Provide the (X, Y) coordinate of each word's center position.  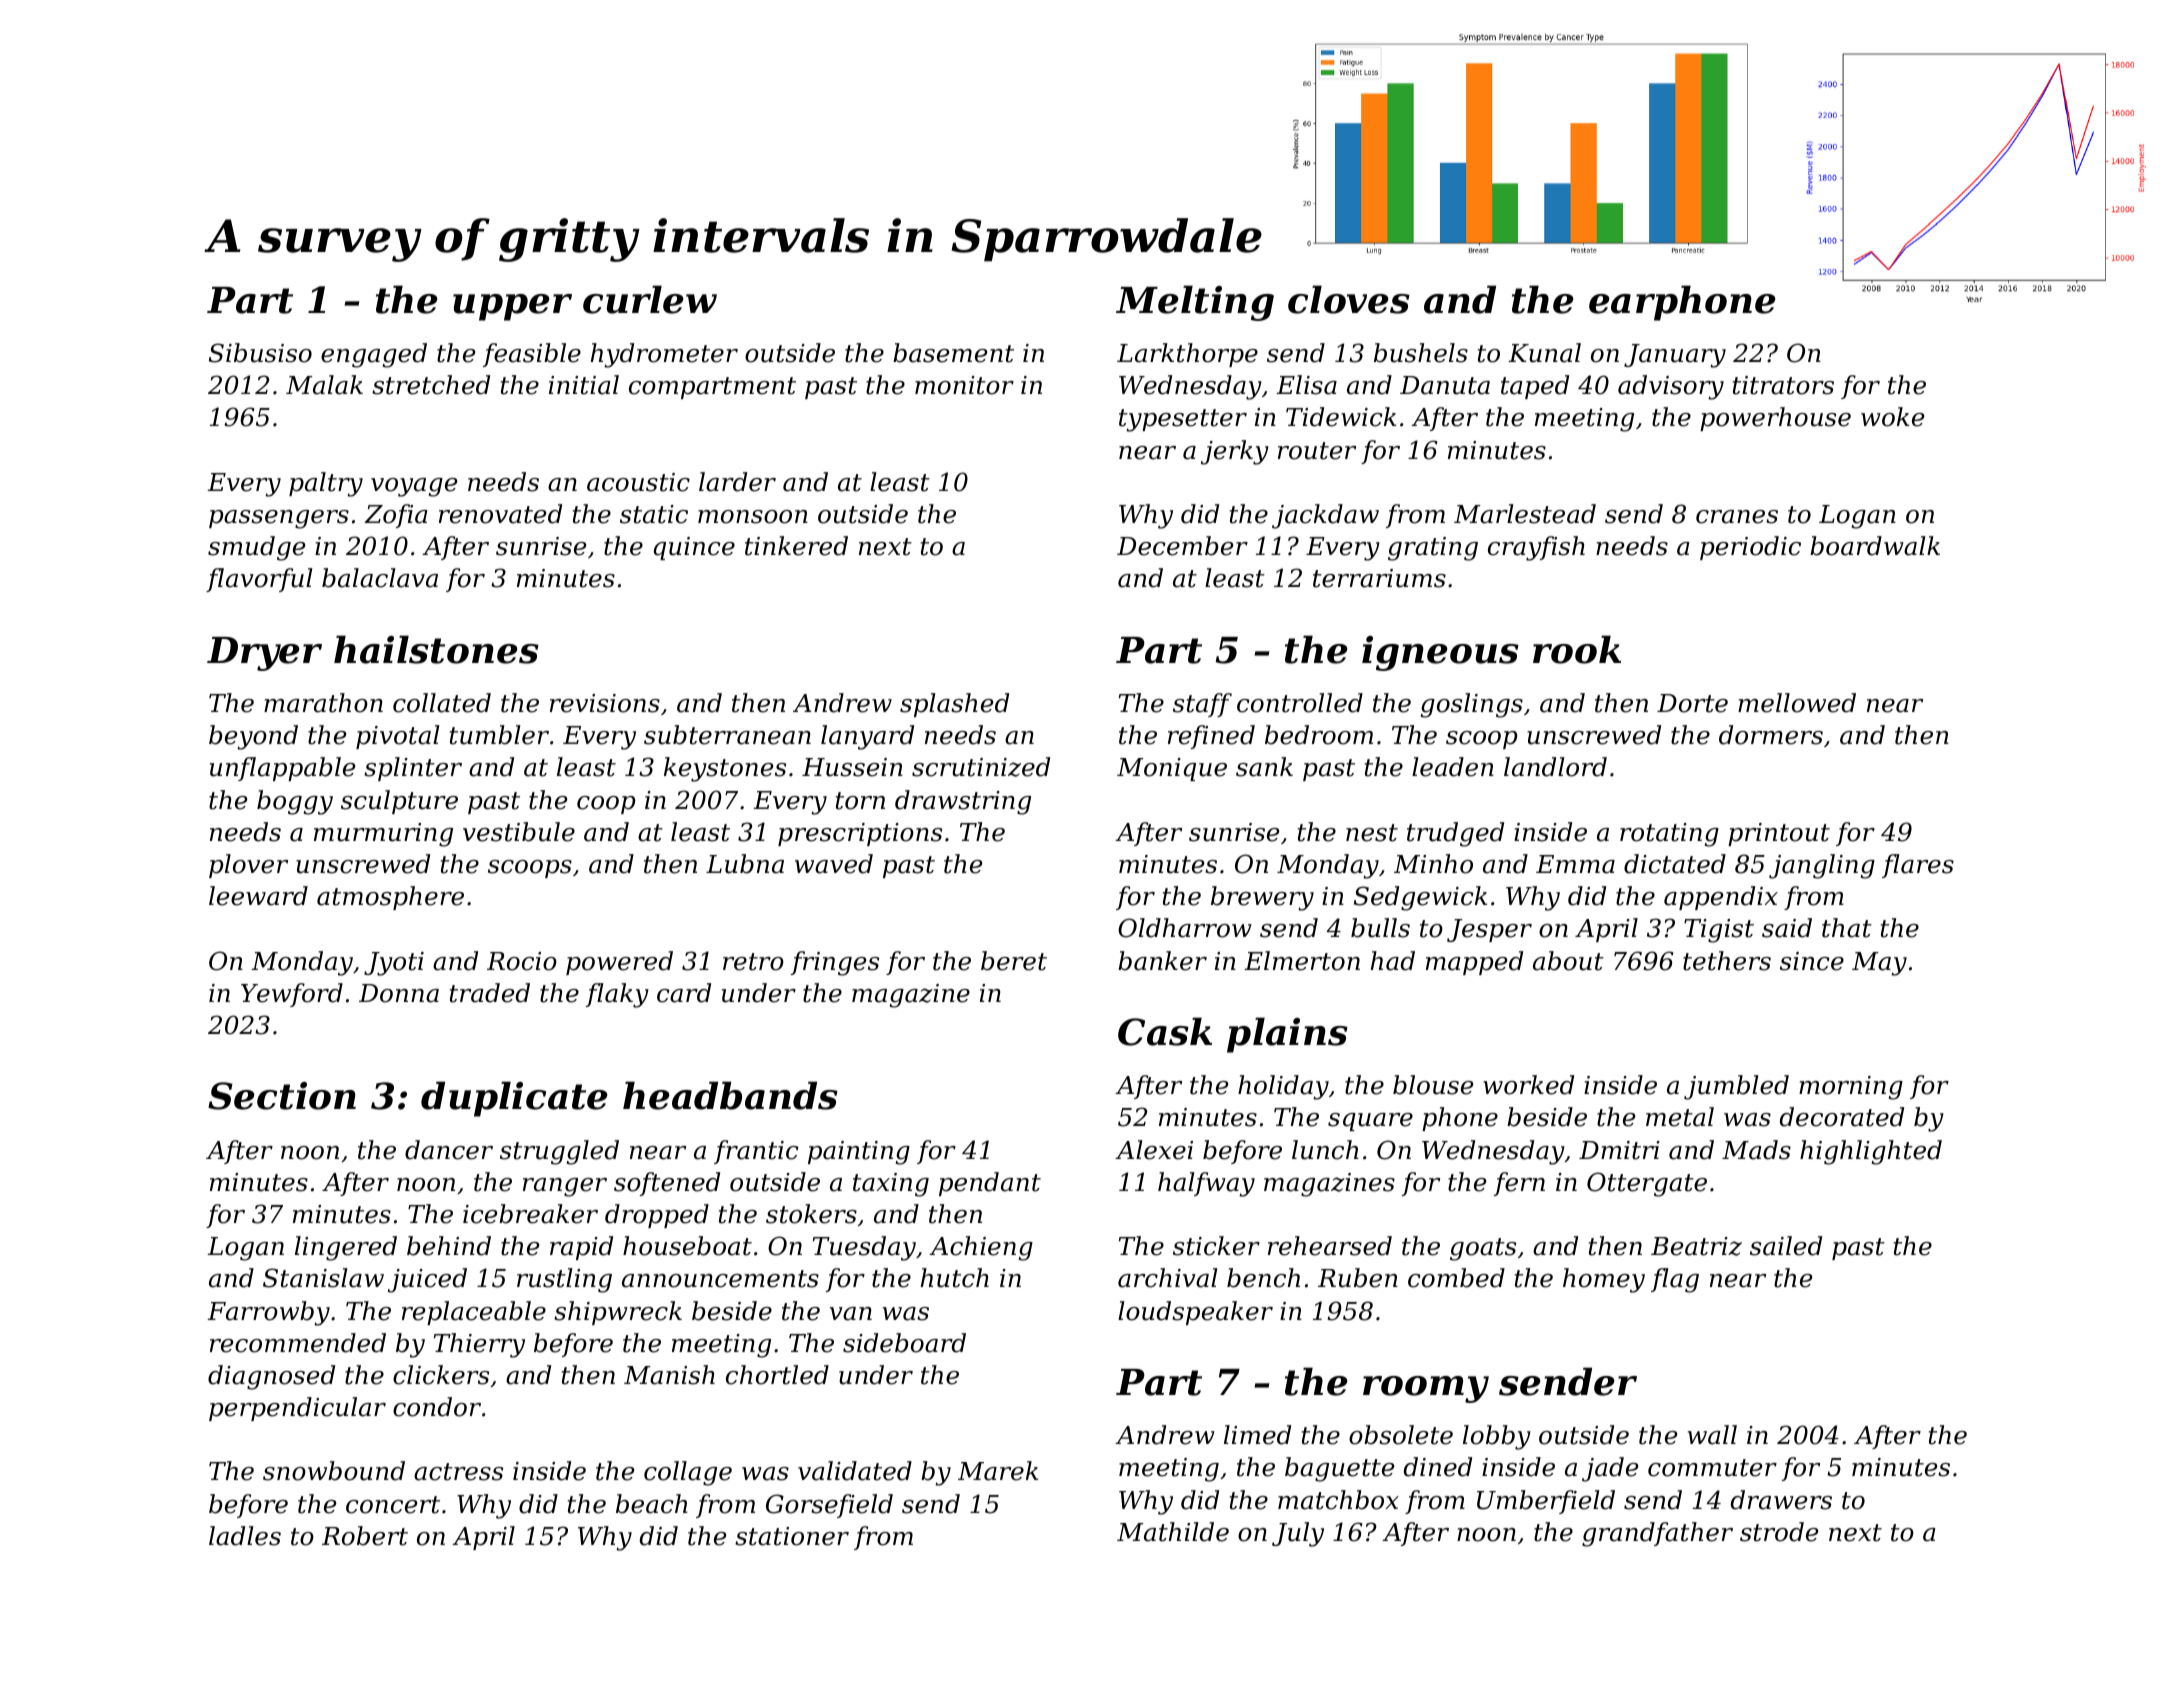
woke (1892, 417)
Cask (1165, 1031)
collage (688, 1473)
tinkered (796, 546)
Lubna (745, 864)
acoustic (638, 482)
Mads (1756, 1150)
